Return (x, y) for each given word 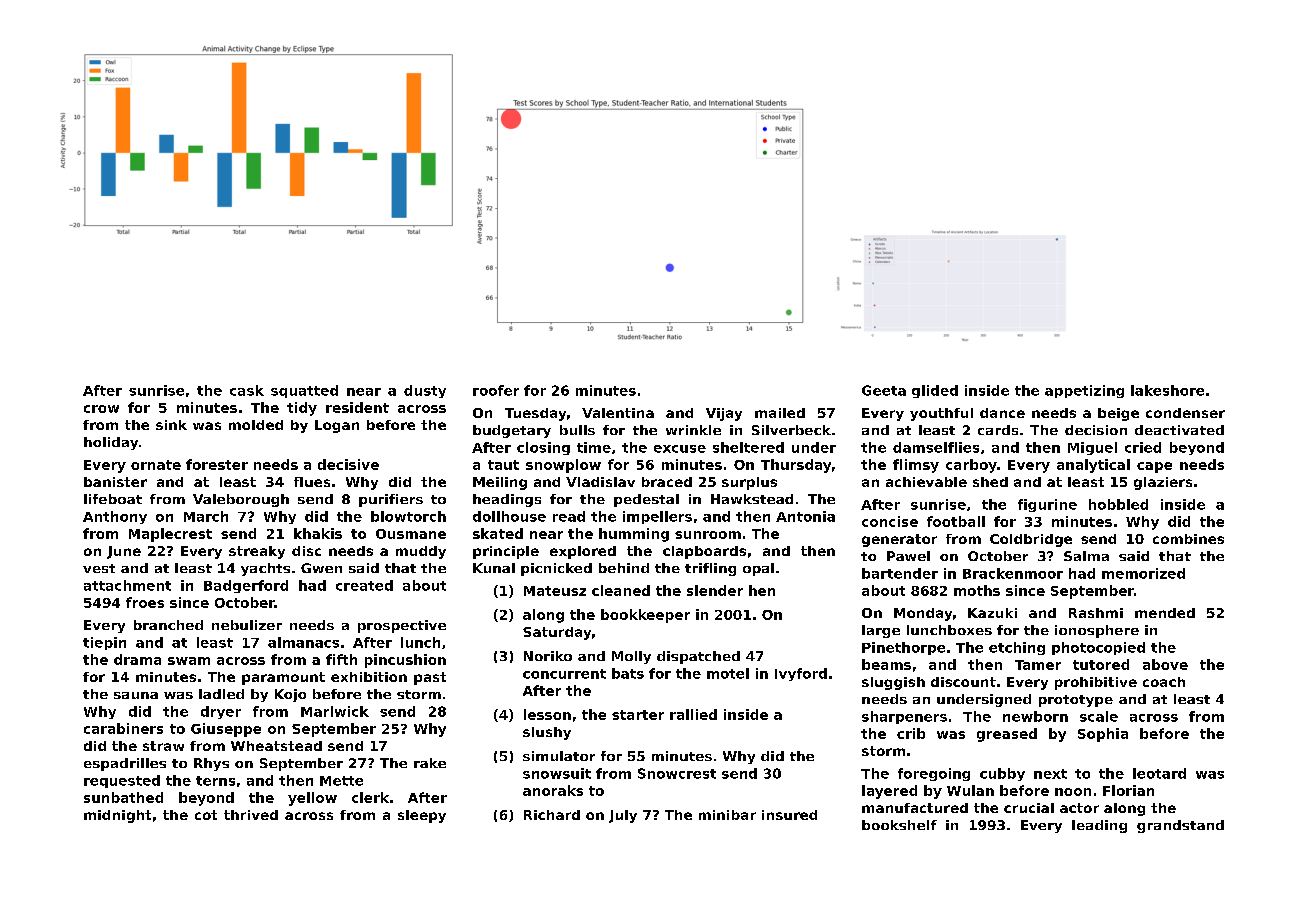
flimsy (916, 466)
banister (115, 482)
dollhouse (509, 516)
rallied (693, 714)
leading (1099, 826)
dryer (221, 712)
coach (1164, 682)
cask (247, 390)
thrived (251, 815)
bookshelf (899, 825)
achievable (926, 482)
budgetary (512, 431)
